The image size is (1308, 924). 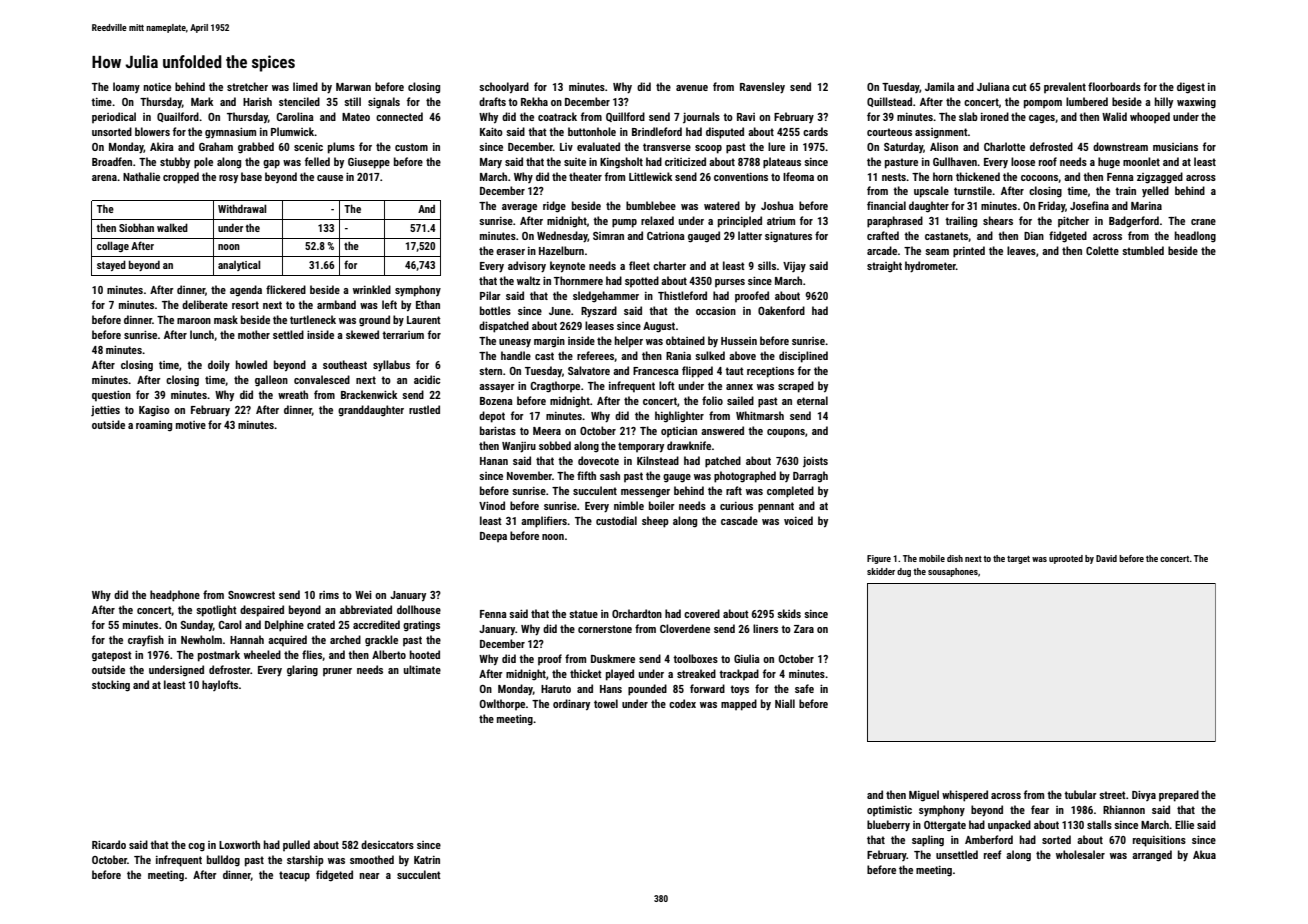 I want to click on coupons, so click(x=786, y=433).
